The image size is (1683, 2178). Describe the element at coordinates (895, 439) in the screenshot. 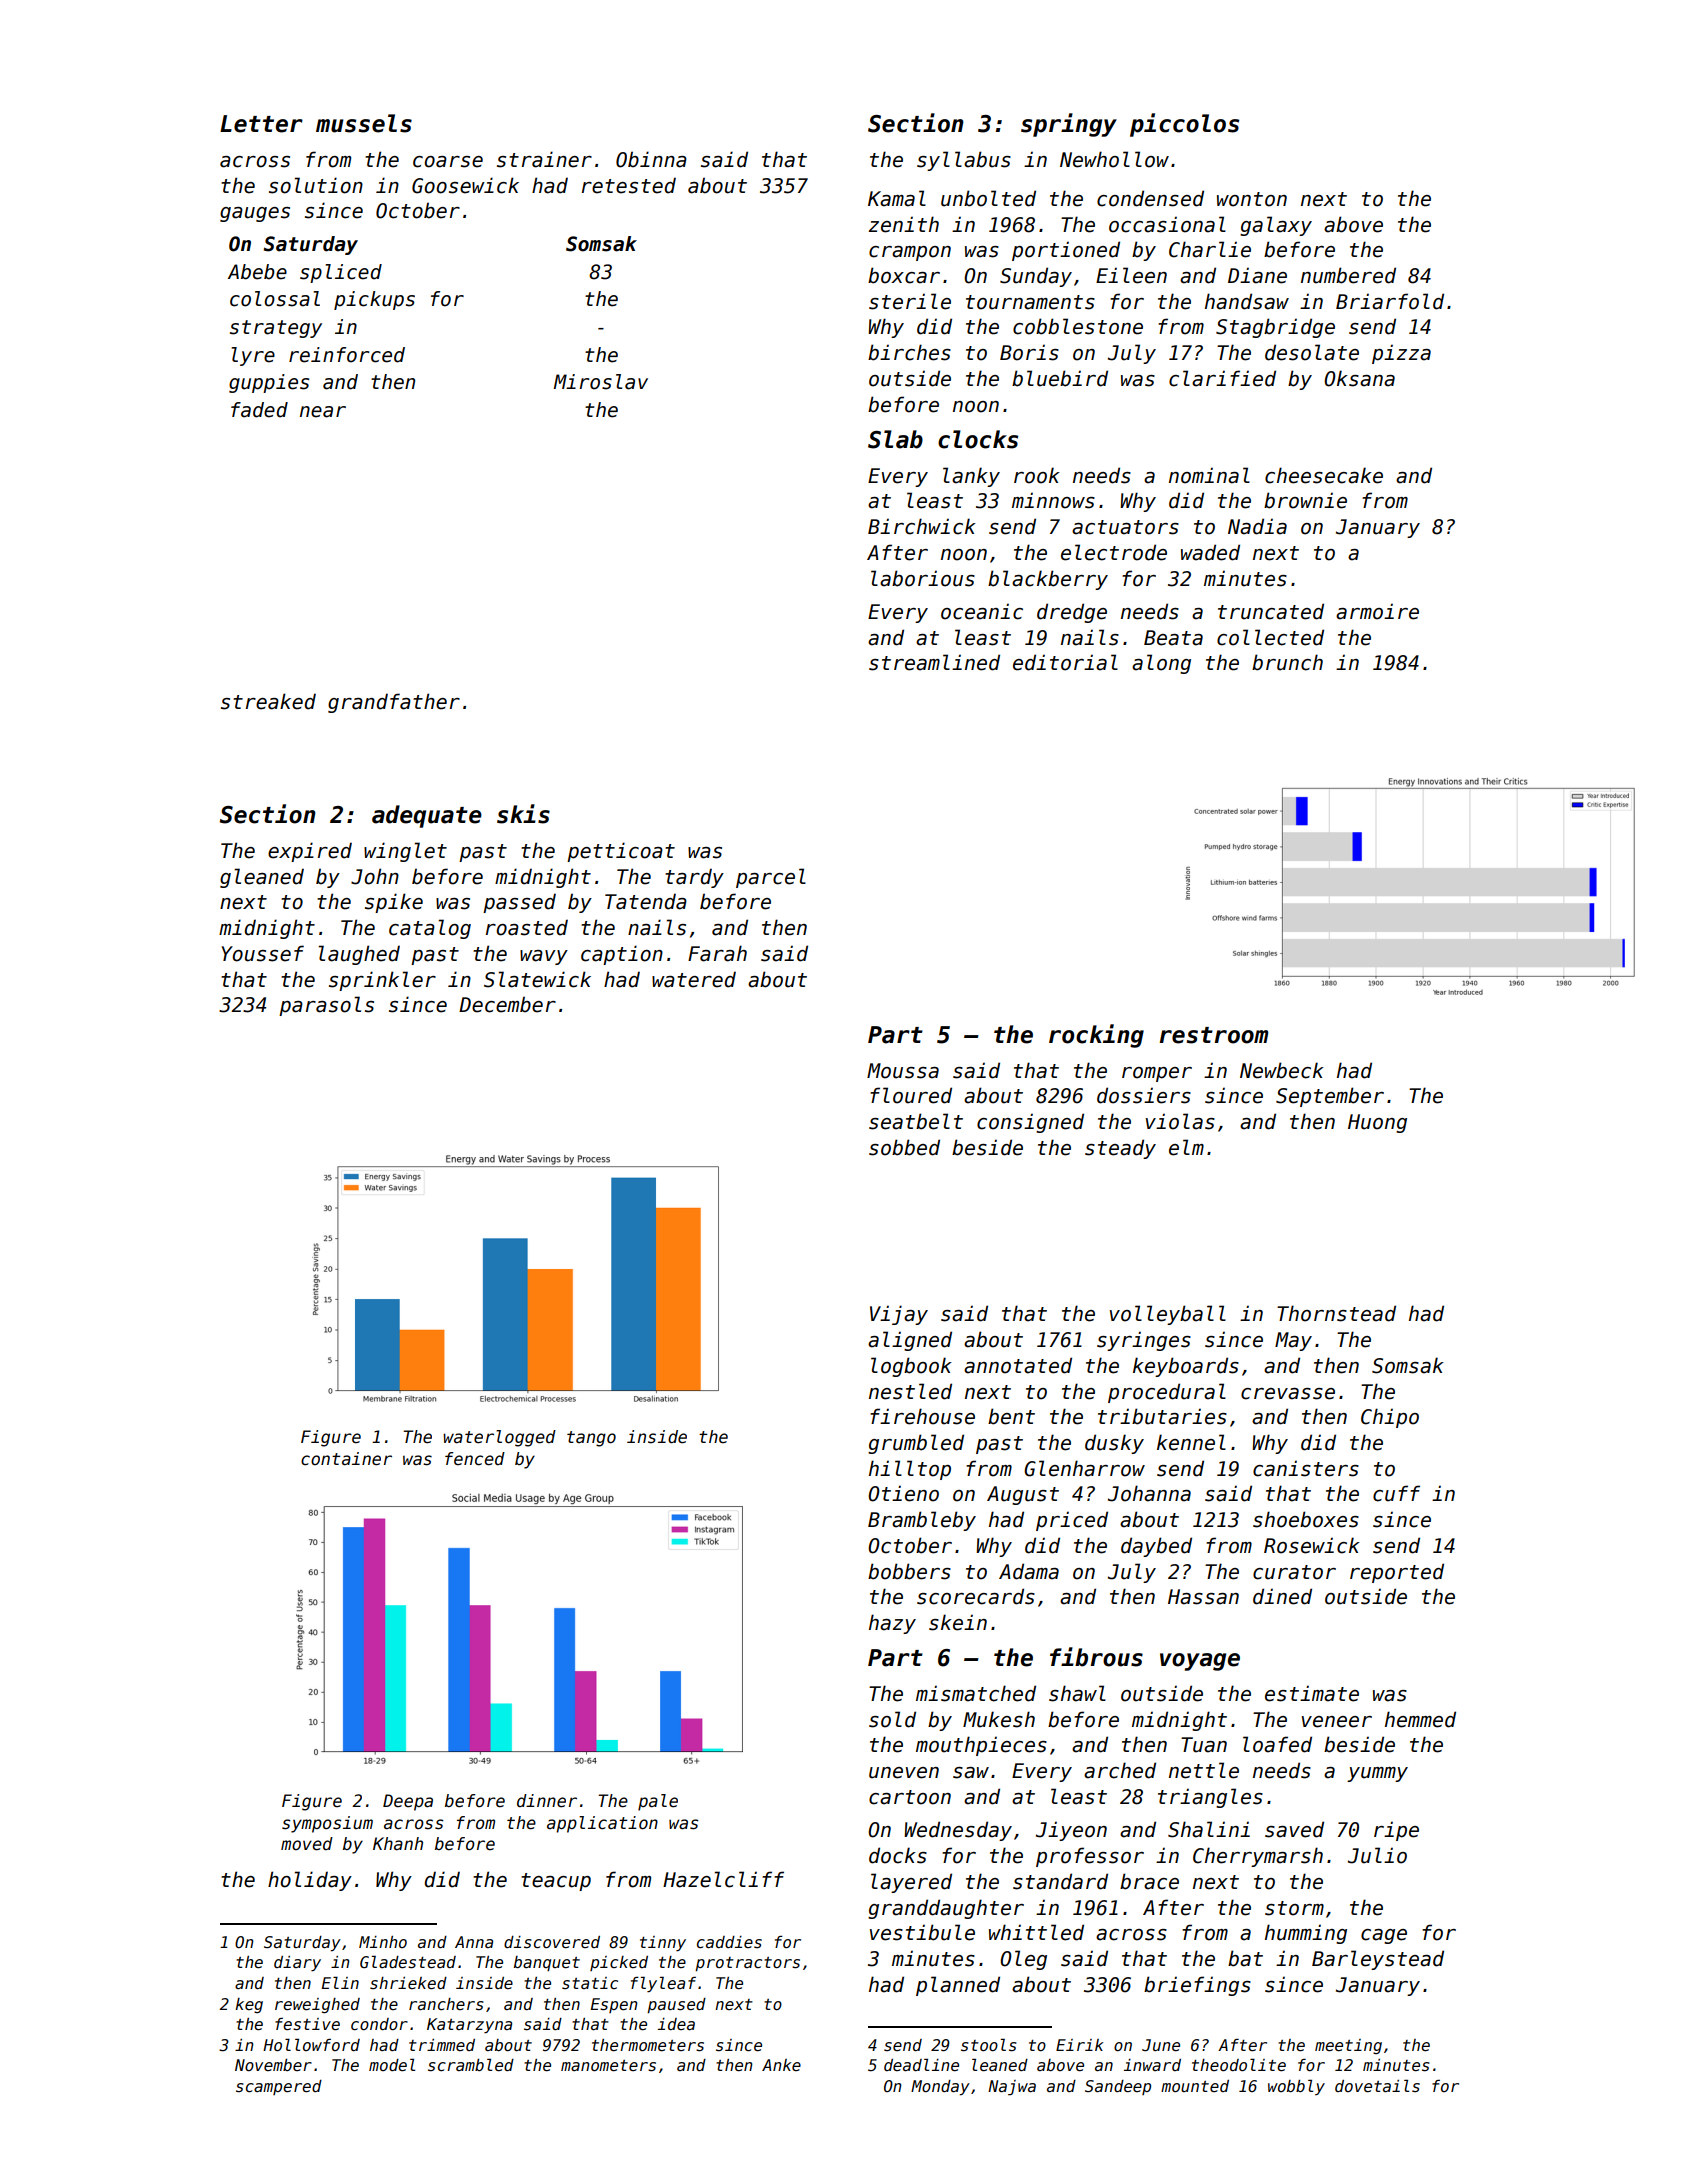

I see `Slab` at that location.
